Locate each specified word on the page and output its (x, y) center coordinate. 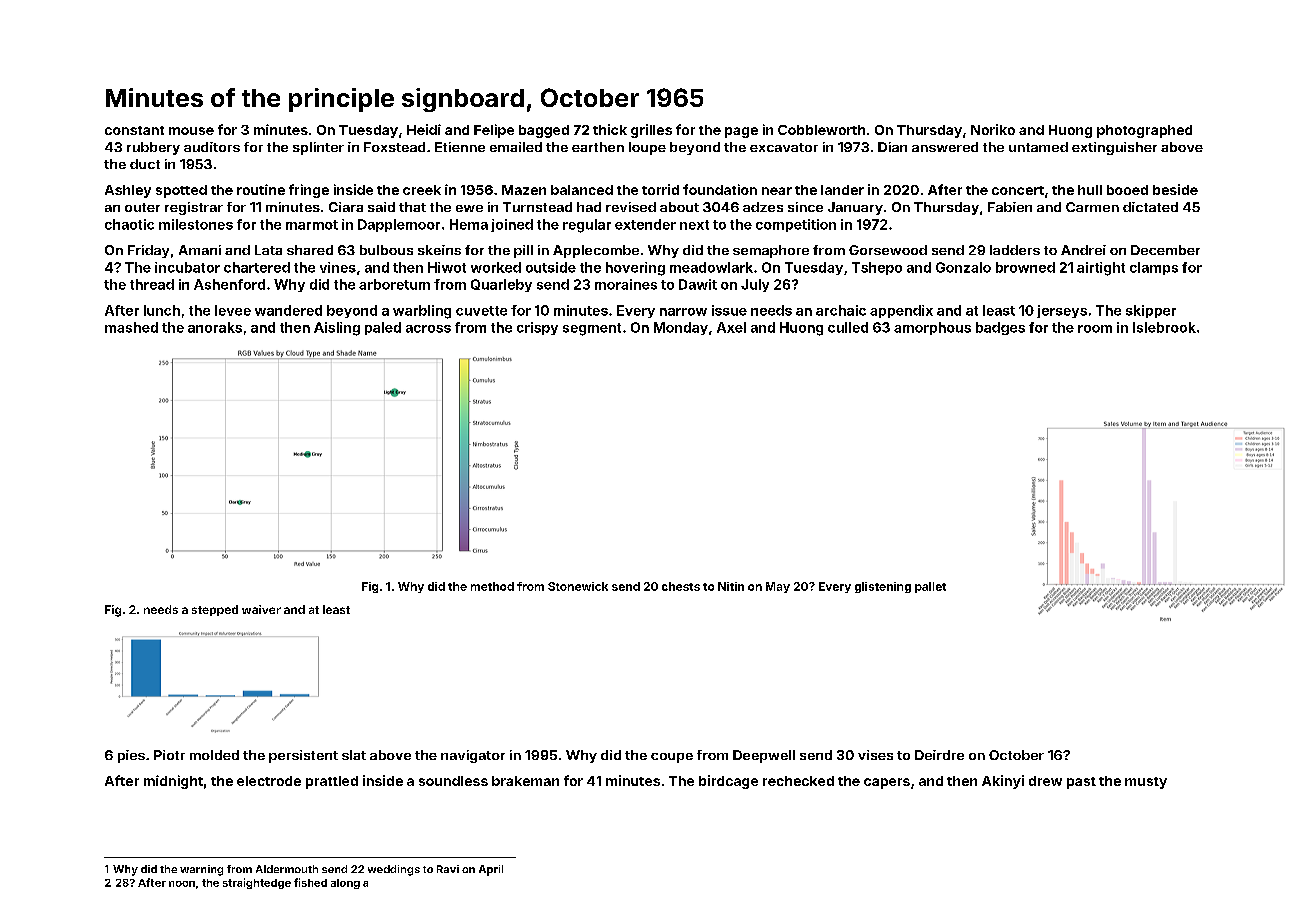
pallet (930, 587)
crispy (537, 328)
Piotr (169, 755)
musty (1146, 783)
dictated (1150, 207)
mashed (131, 327)
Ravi (448, 869)
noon (182, 884)
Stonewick (578, 586)
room (1095, 329)
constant (134, 130)
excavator (784, 147)
